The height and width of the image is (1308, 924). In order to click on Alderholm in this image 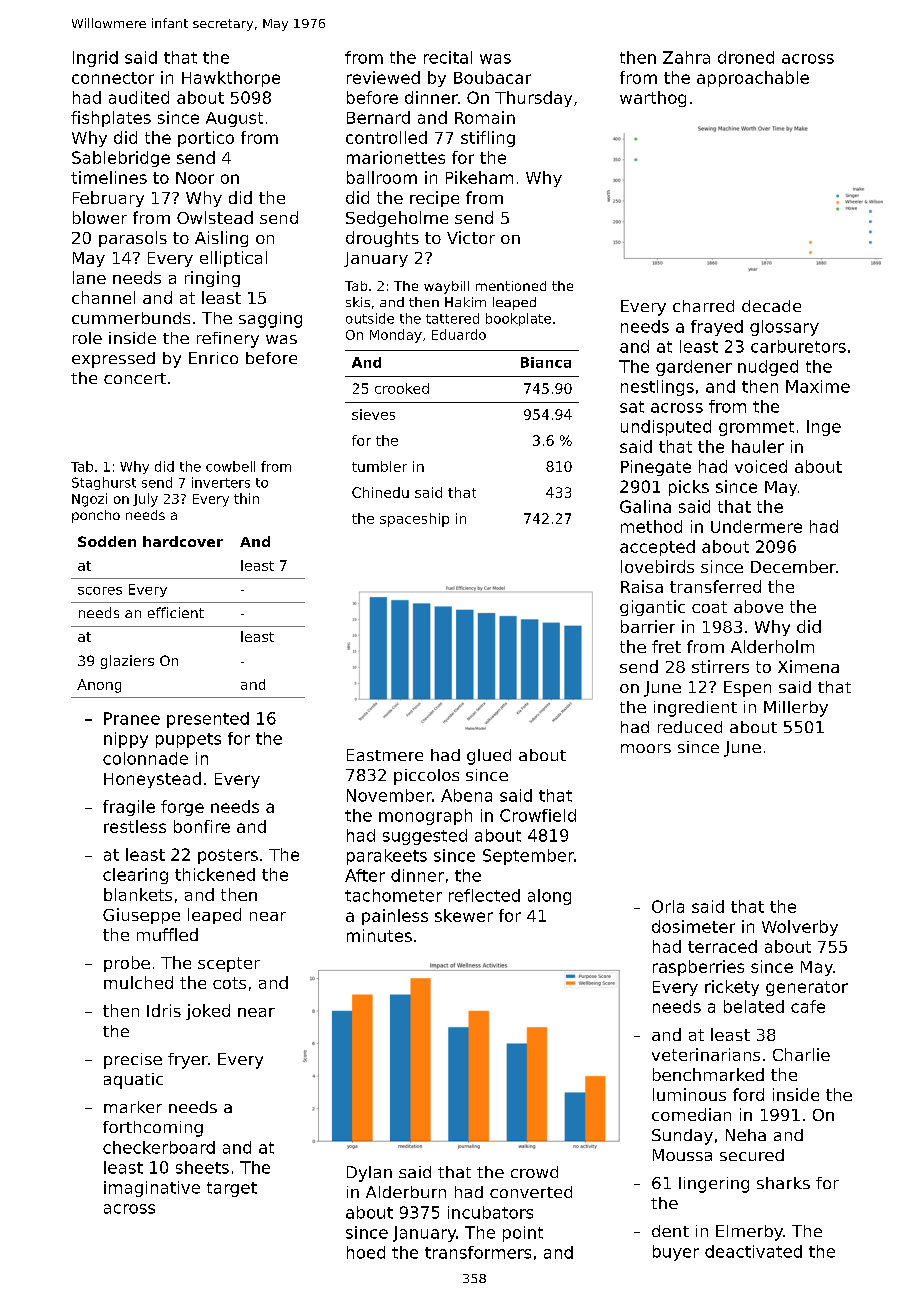, I will do `click(772, 646)`.
